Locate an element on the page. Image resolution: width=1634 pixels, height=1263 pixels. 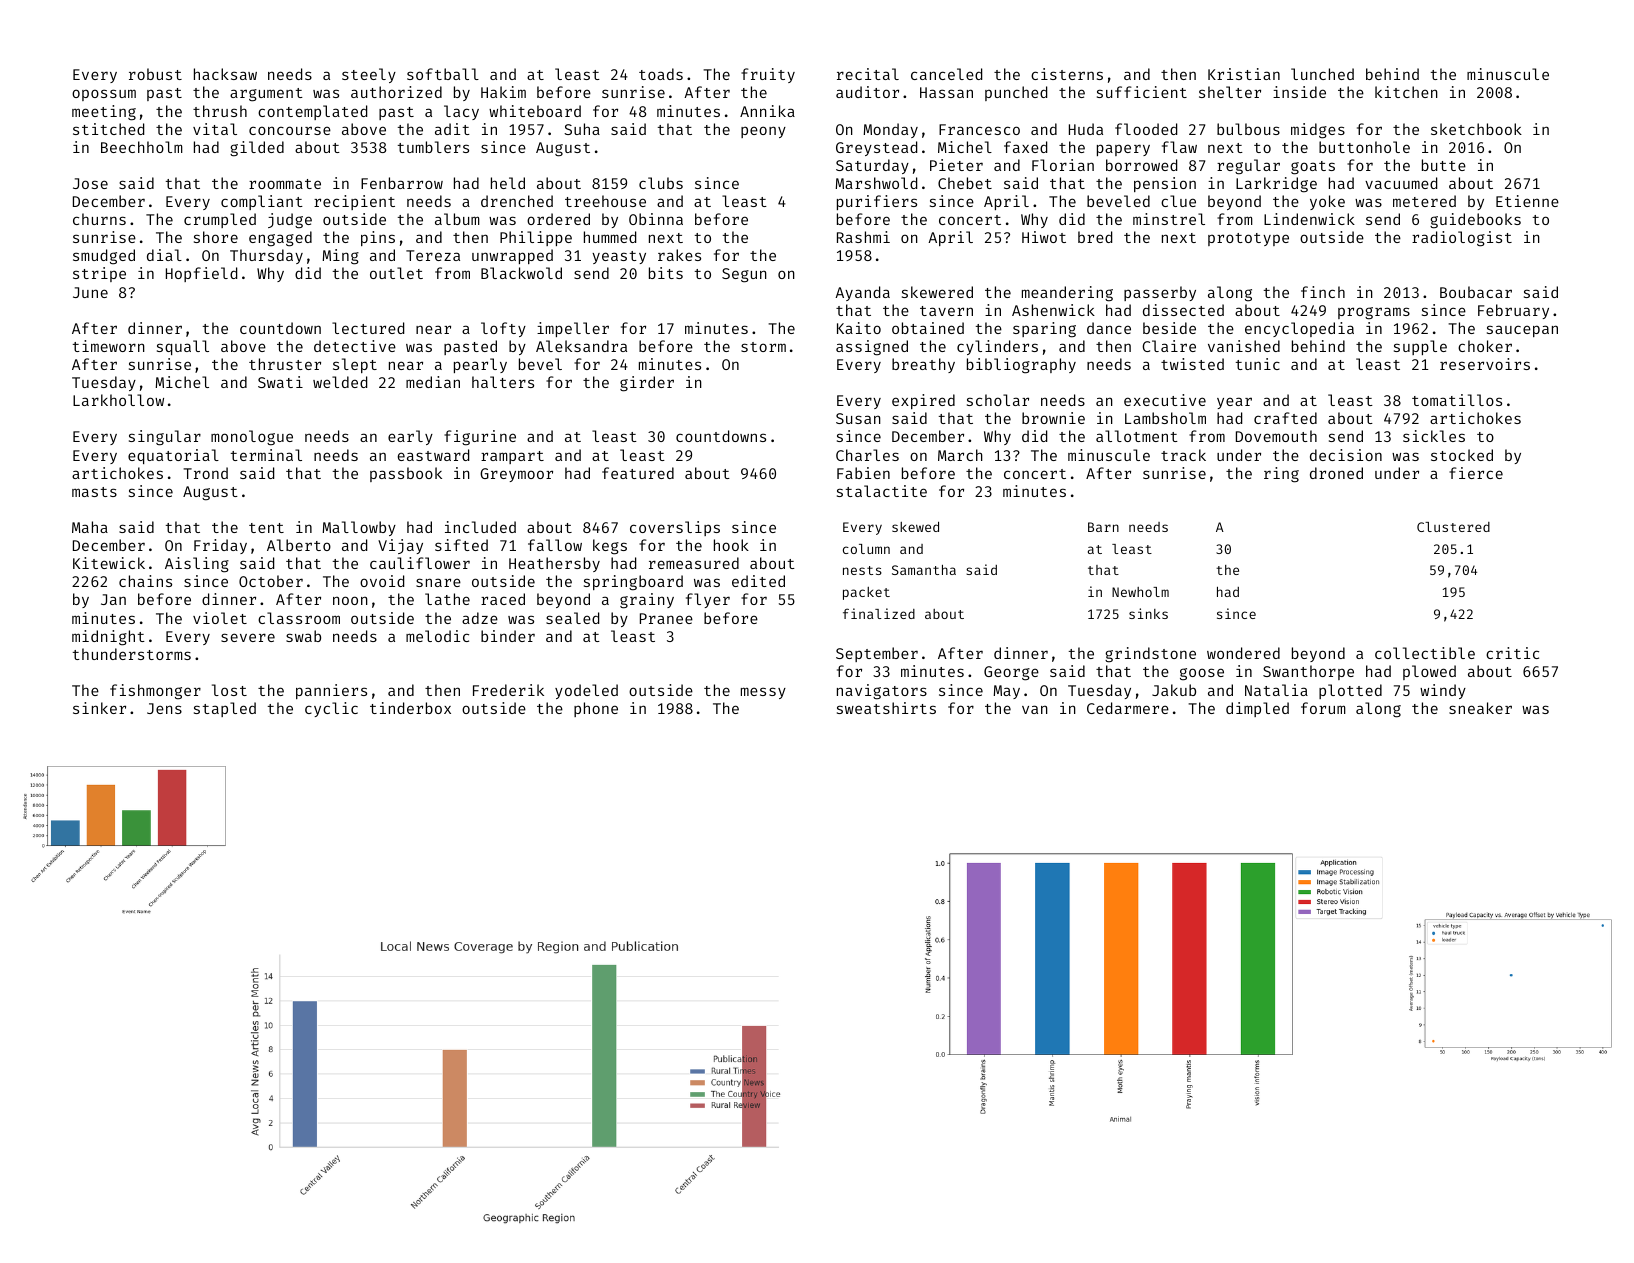
canceled is located at coordinates (946, 74).
